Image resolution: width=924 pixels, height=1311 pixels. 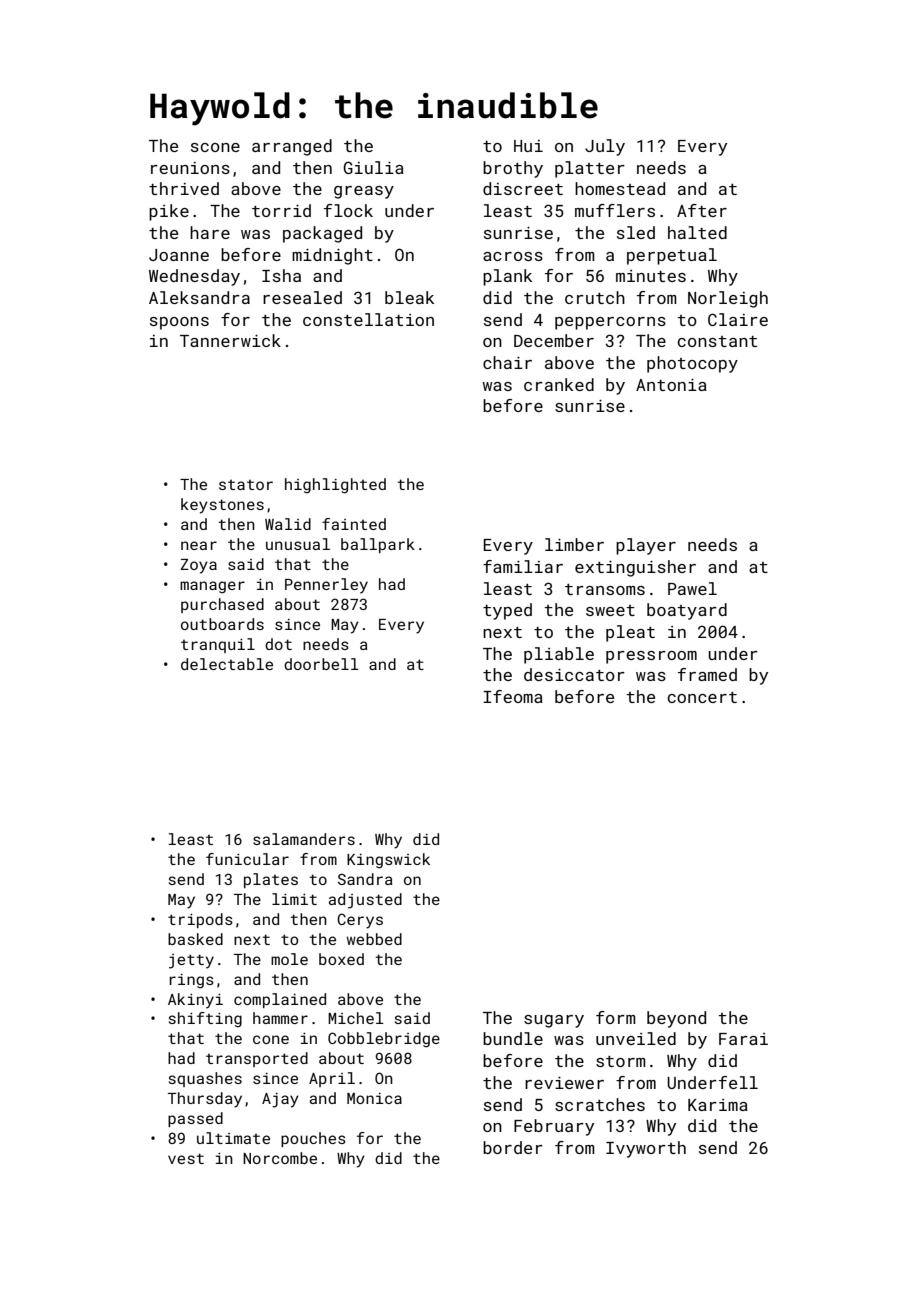 I want to click on Ivyworth, so click(x=646, y=1149).
